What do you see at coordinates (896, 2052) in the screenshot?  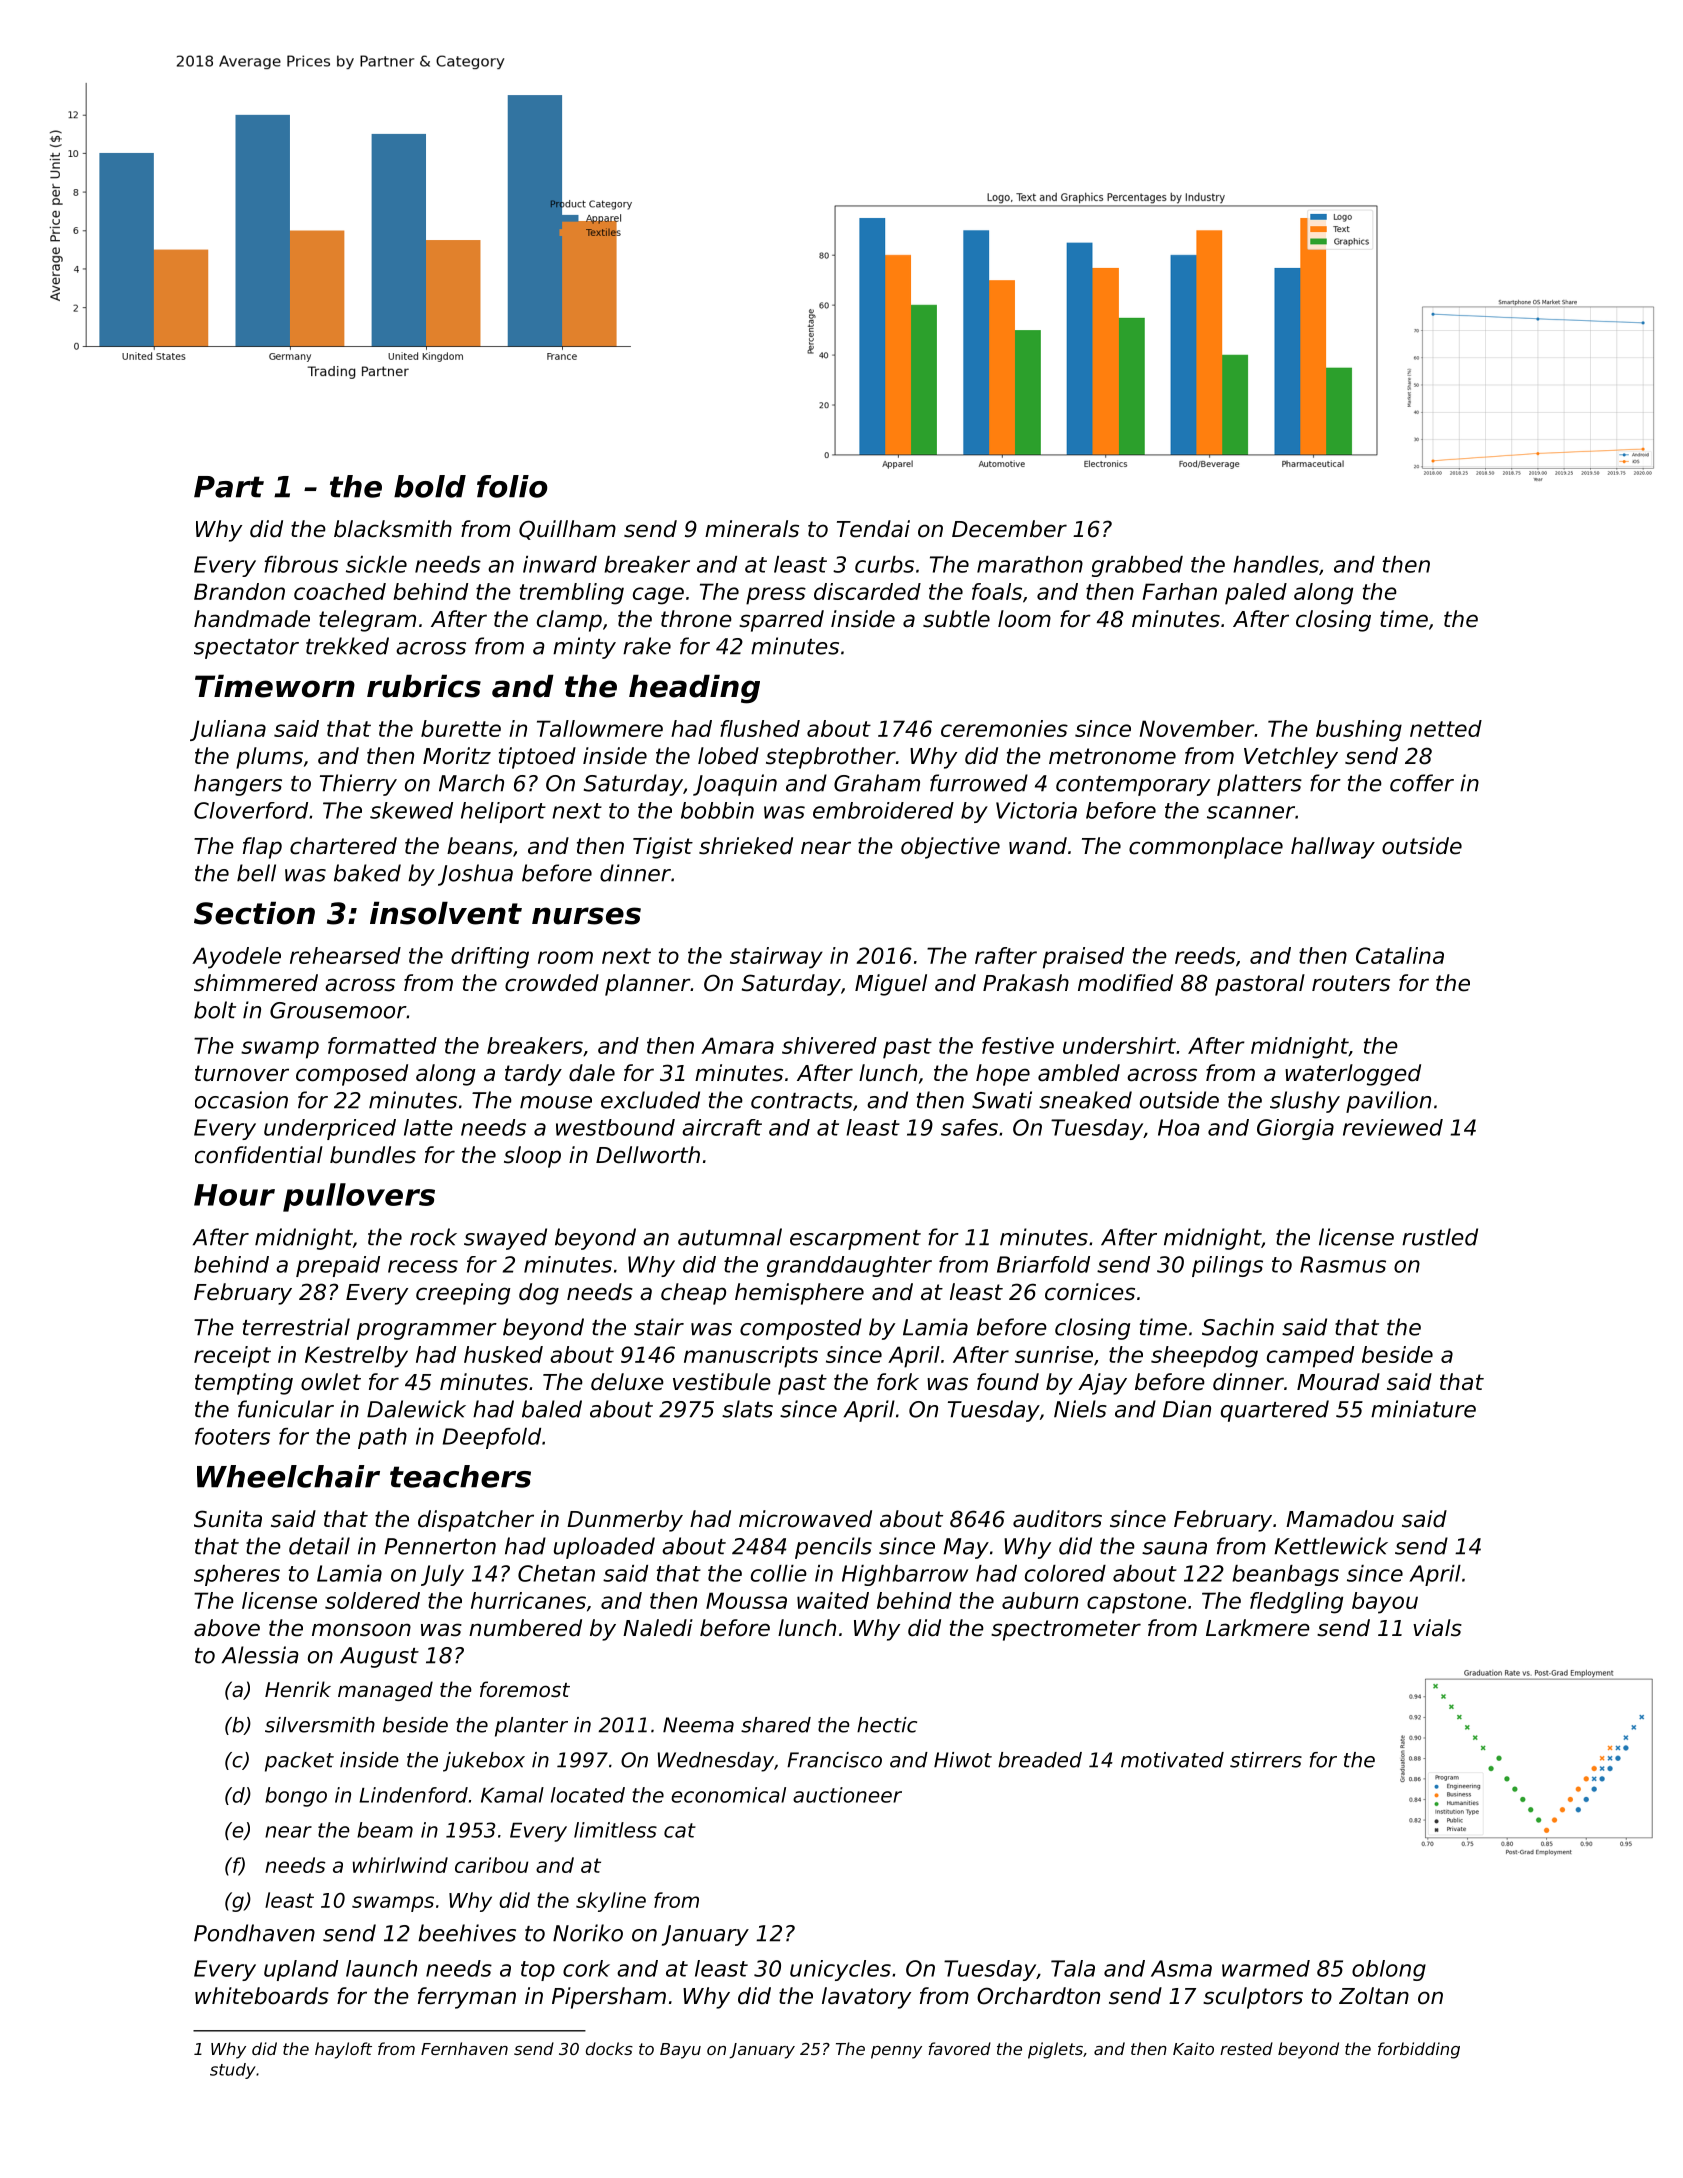 I see `penny` at bounding box center [896, 2052].
